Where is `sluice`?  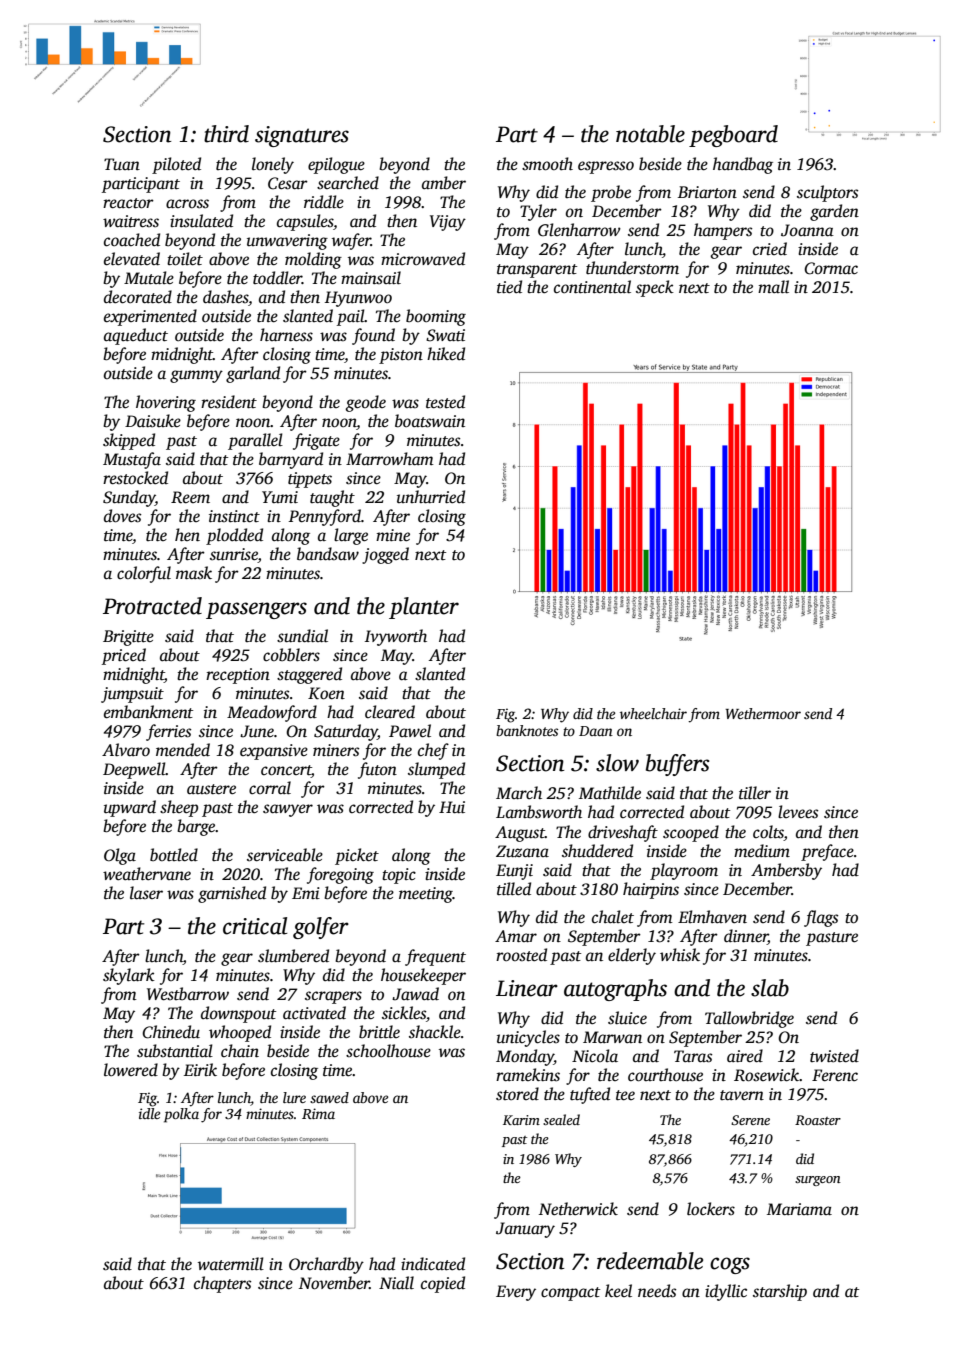
sluice is located at coordinates (627, 1018).
